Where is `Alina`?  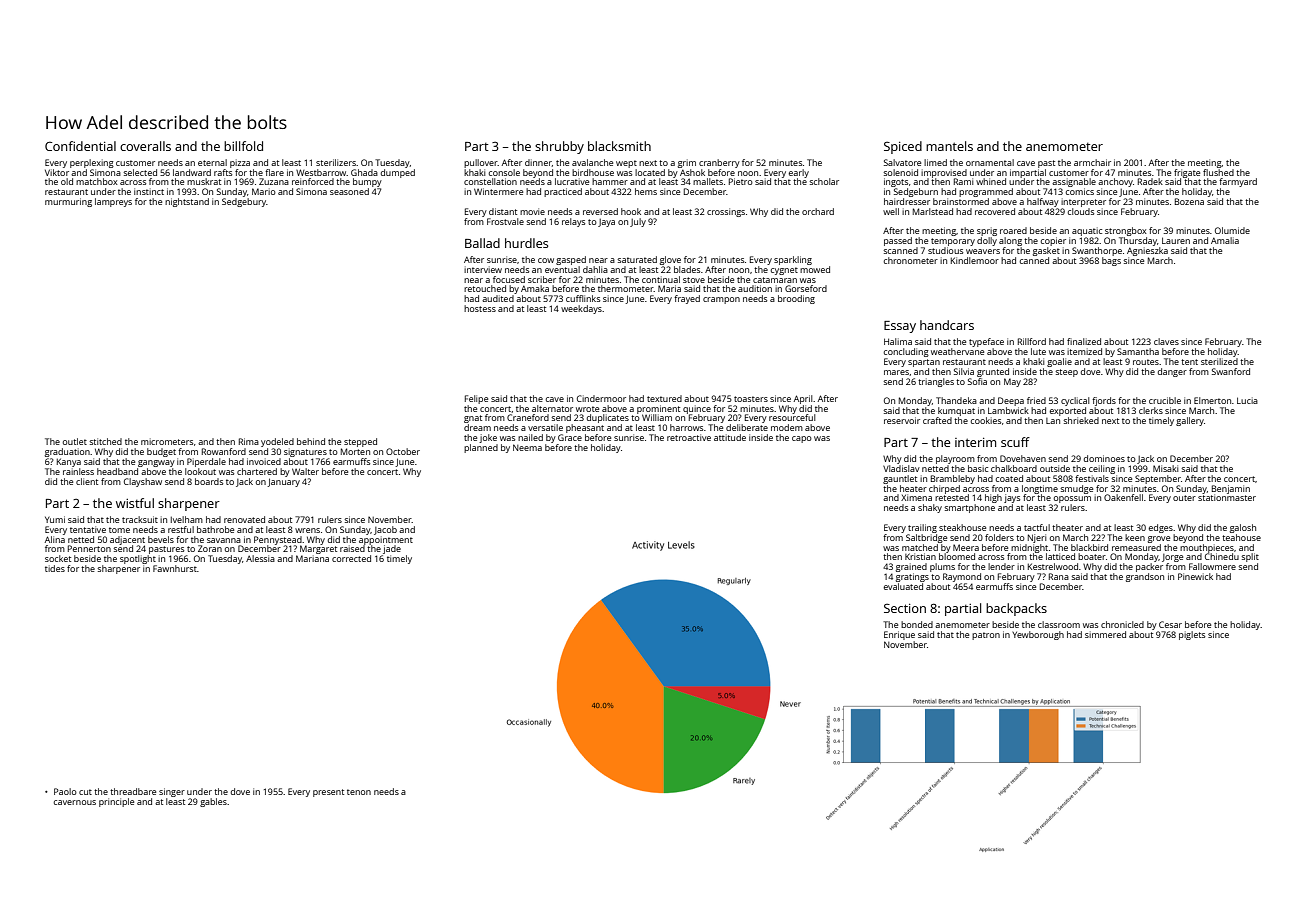 Alina is located at coordinates (55, 539).
